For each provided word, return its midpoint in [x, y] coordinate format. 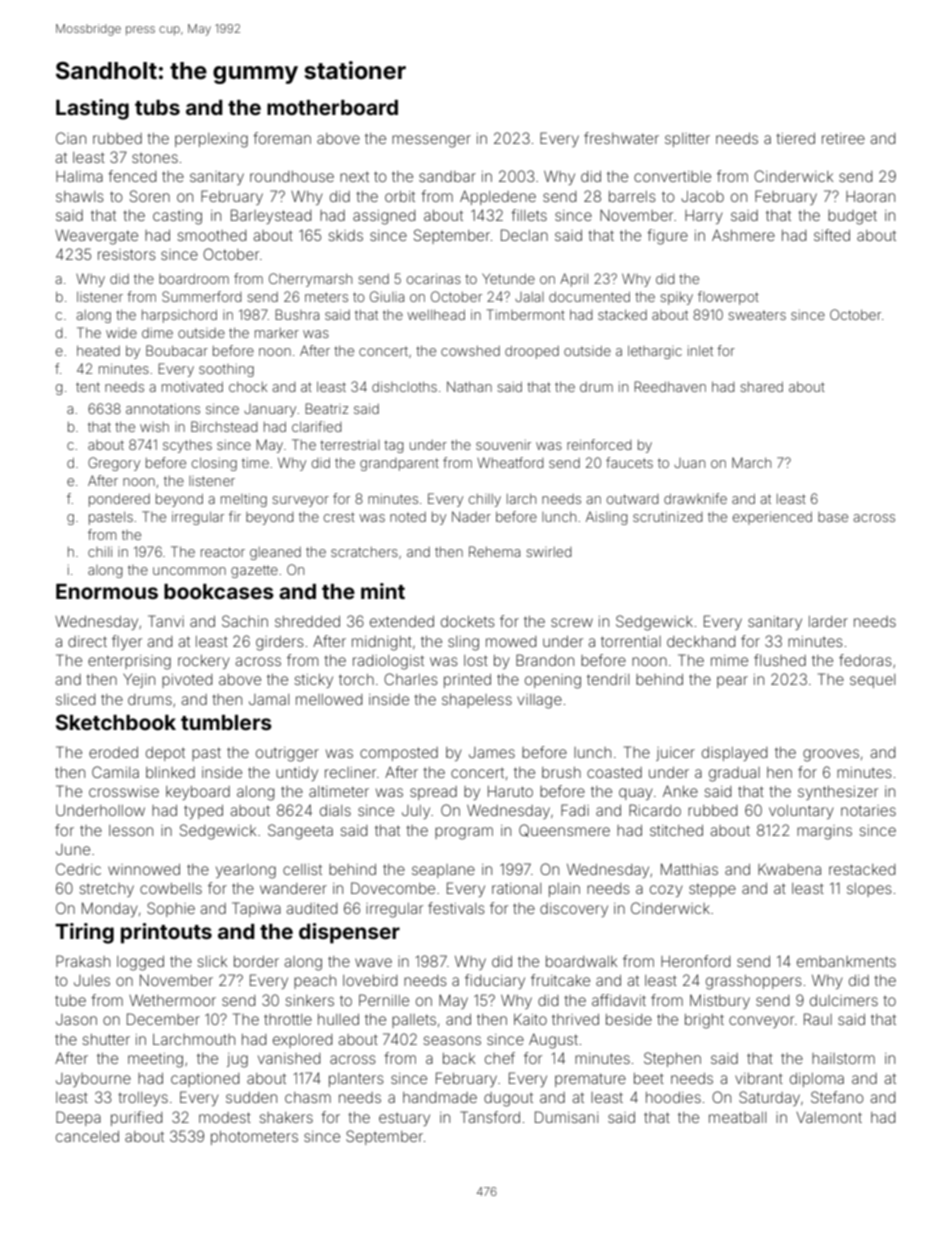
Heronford [695, 961]
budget [852, 217]
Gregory [114, 464]
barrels [632, 196]
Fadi [575, 810]
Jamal [269, 699]
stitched [676, 830]
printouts [166, 933]
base [833, 517]
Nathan [469, 386]
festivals [456, 908]
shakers [286, 1117]
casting [177, 217]
